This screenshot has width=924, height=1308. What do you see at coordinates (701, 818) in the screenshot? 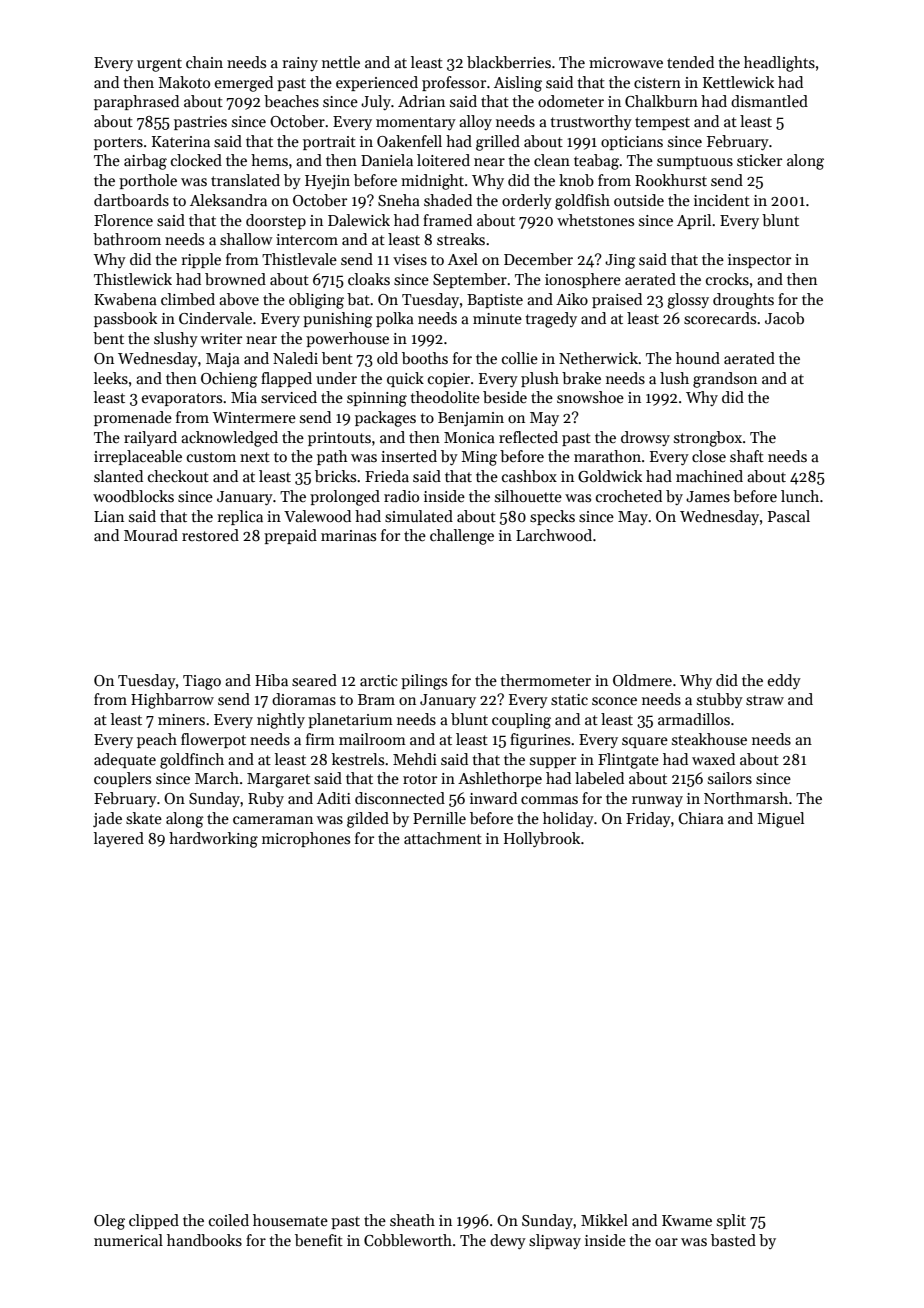
I see `Chiara` at bounding box center [701, 818].
